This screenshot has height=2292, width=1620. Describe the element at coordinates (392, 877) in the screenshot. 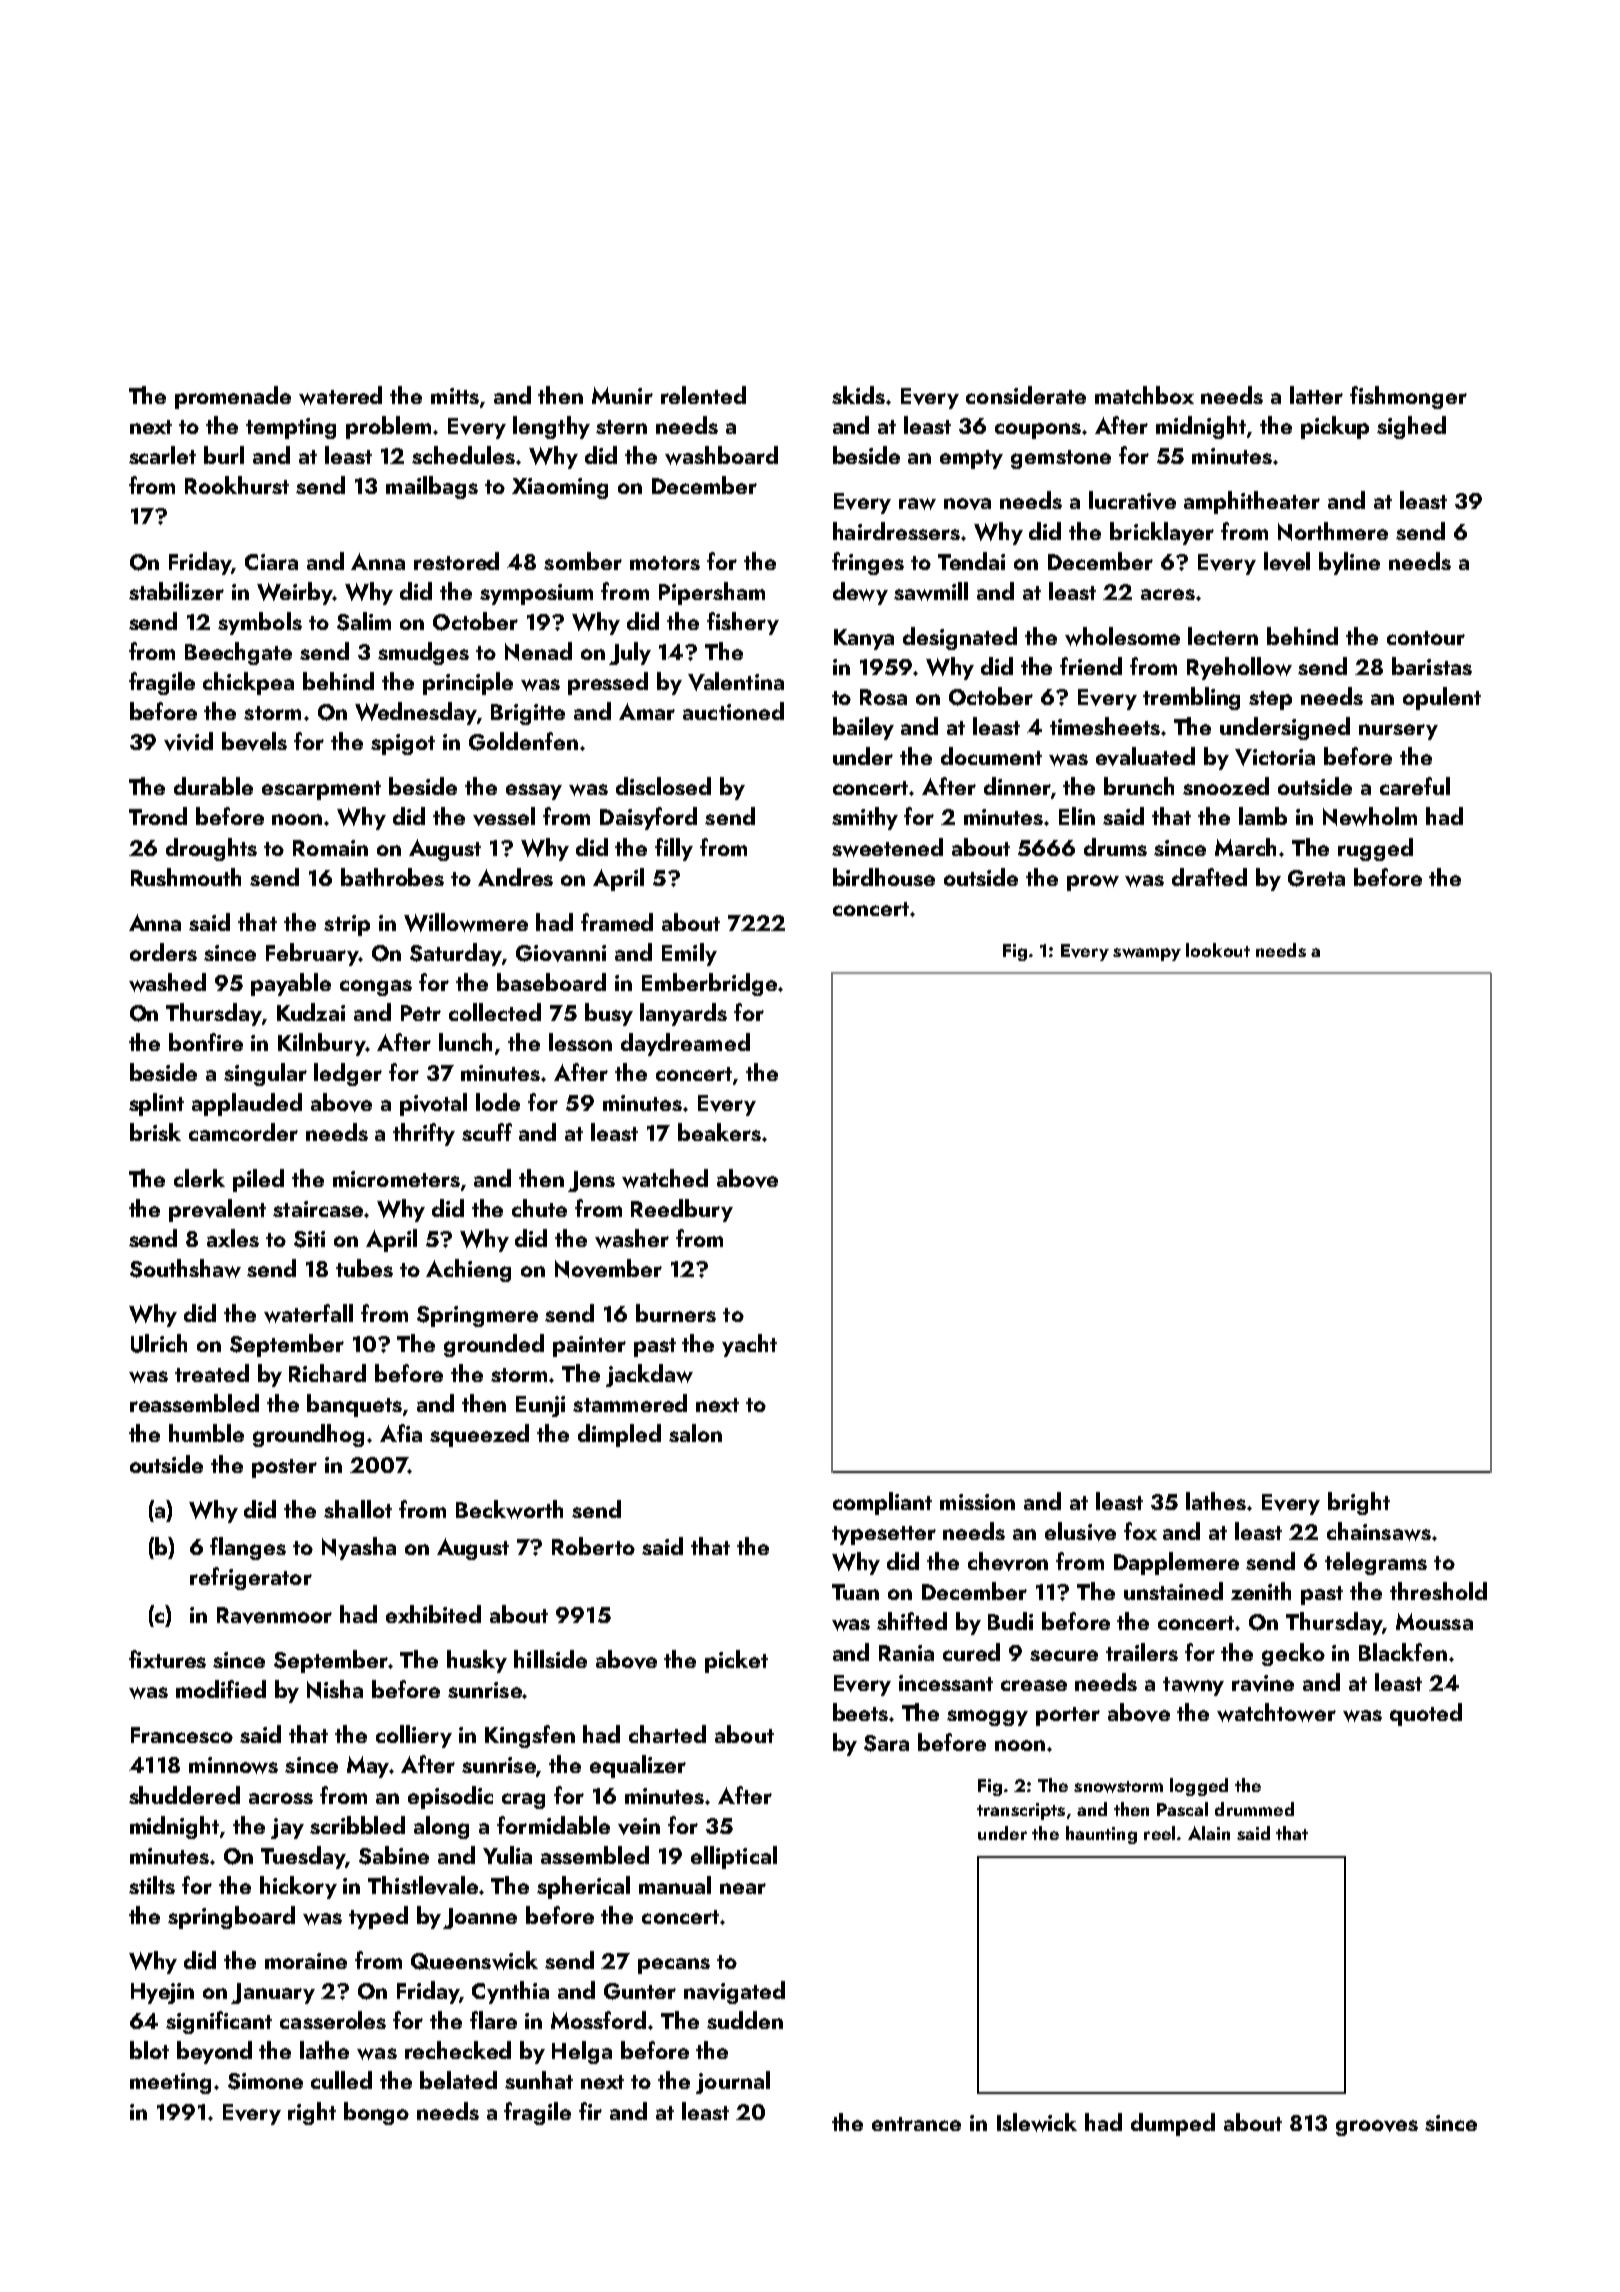

I see `bathrobes` at that location.
